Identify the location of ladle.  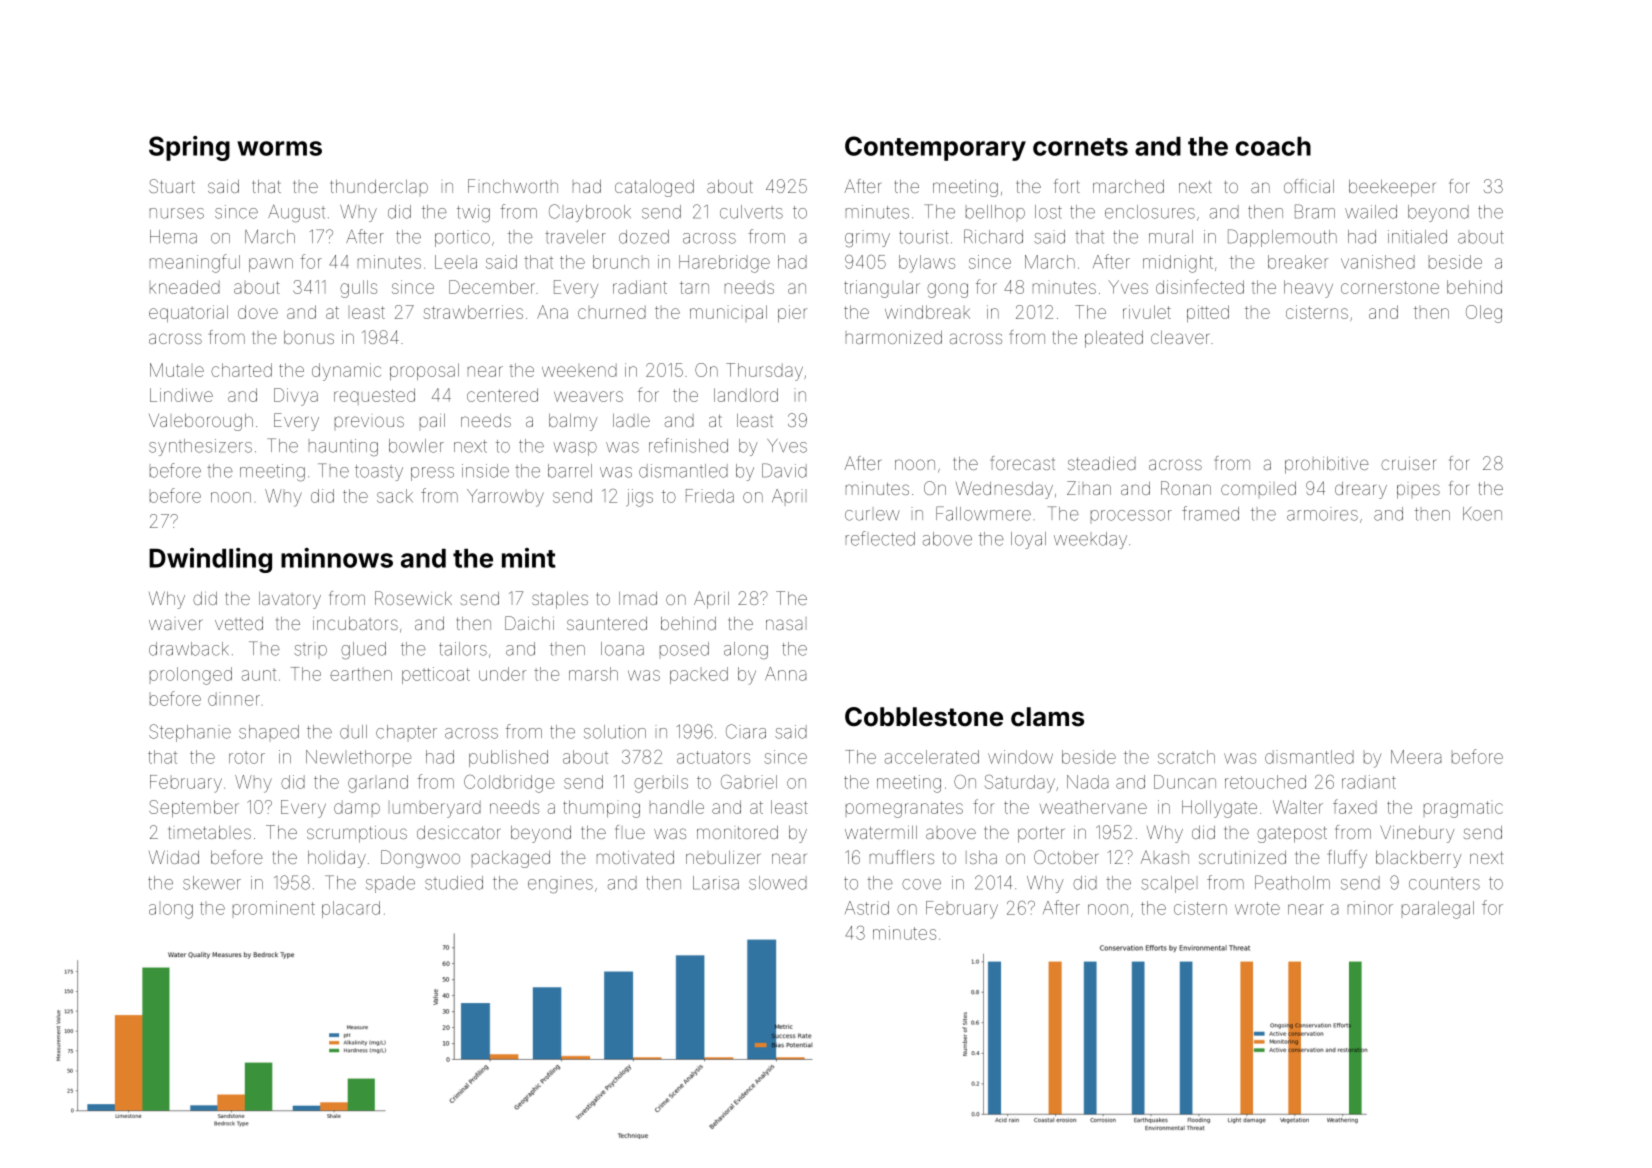
(631, 420).
